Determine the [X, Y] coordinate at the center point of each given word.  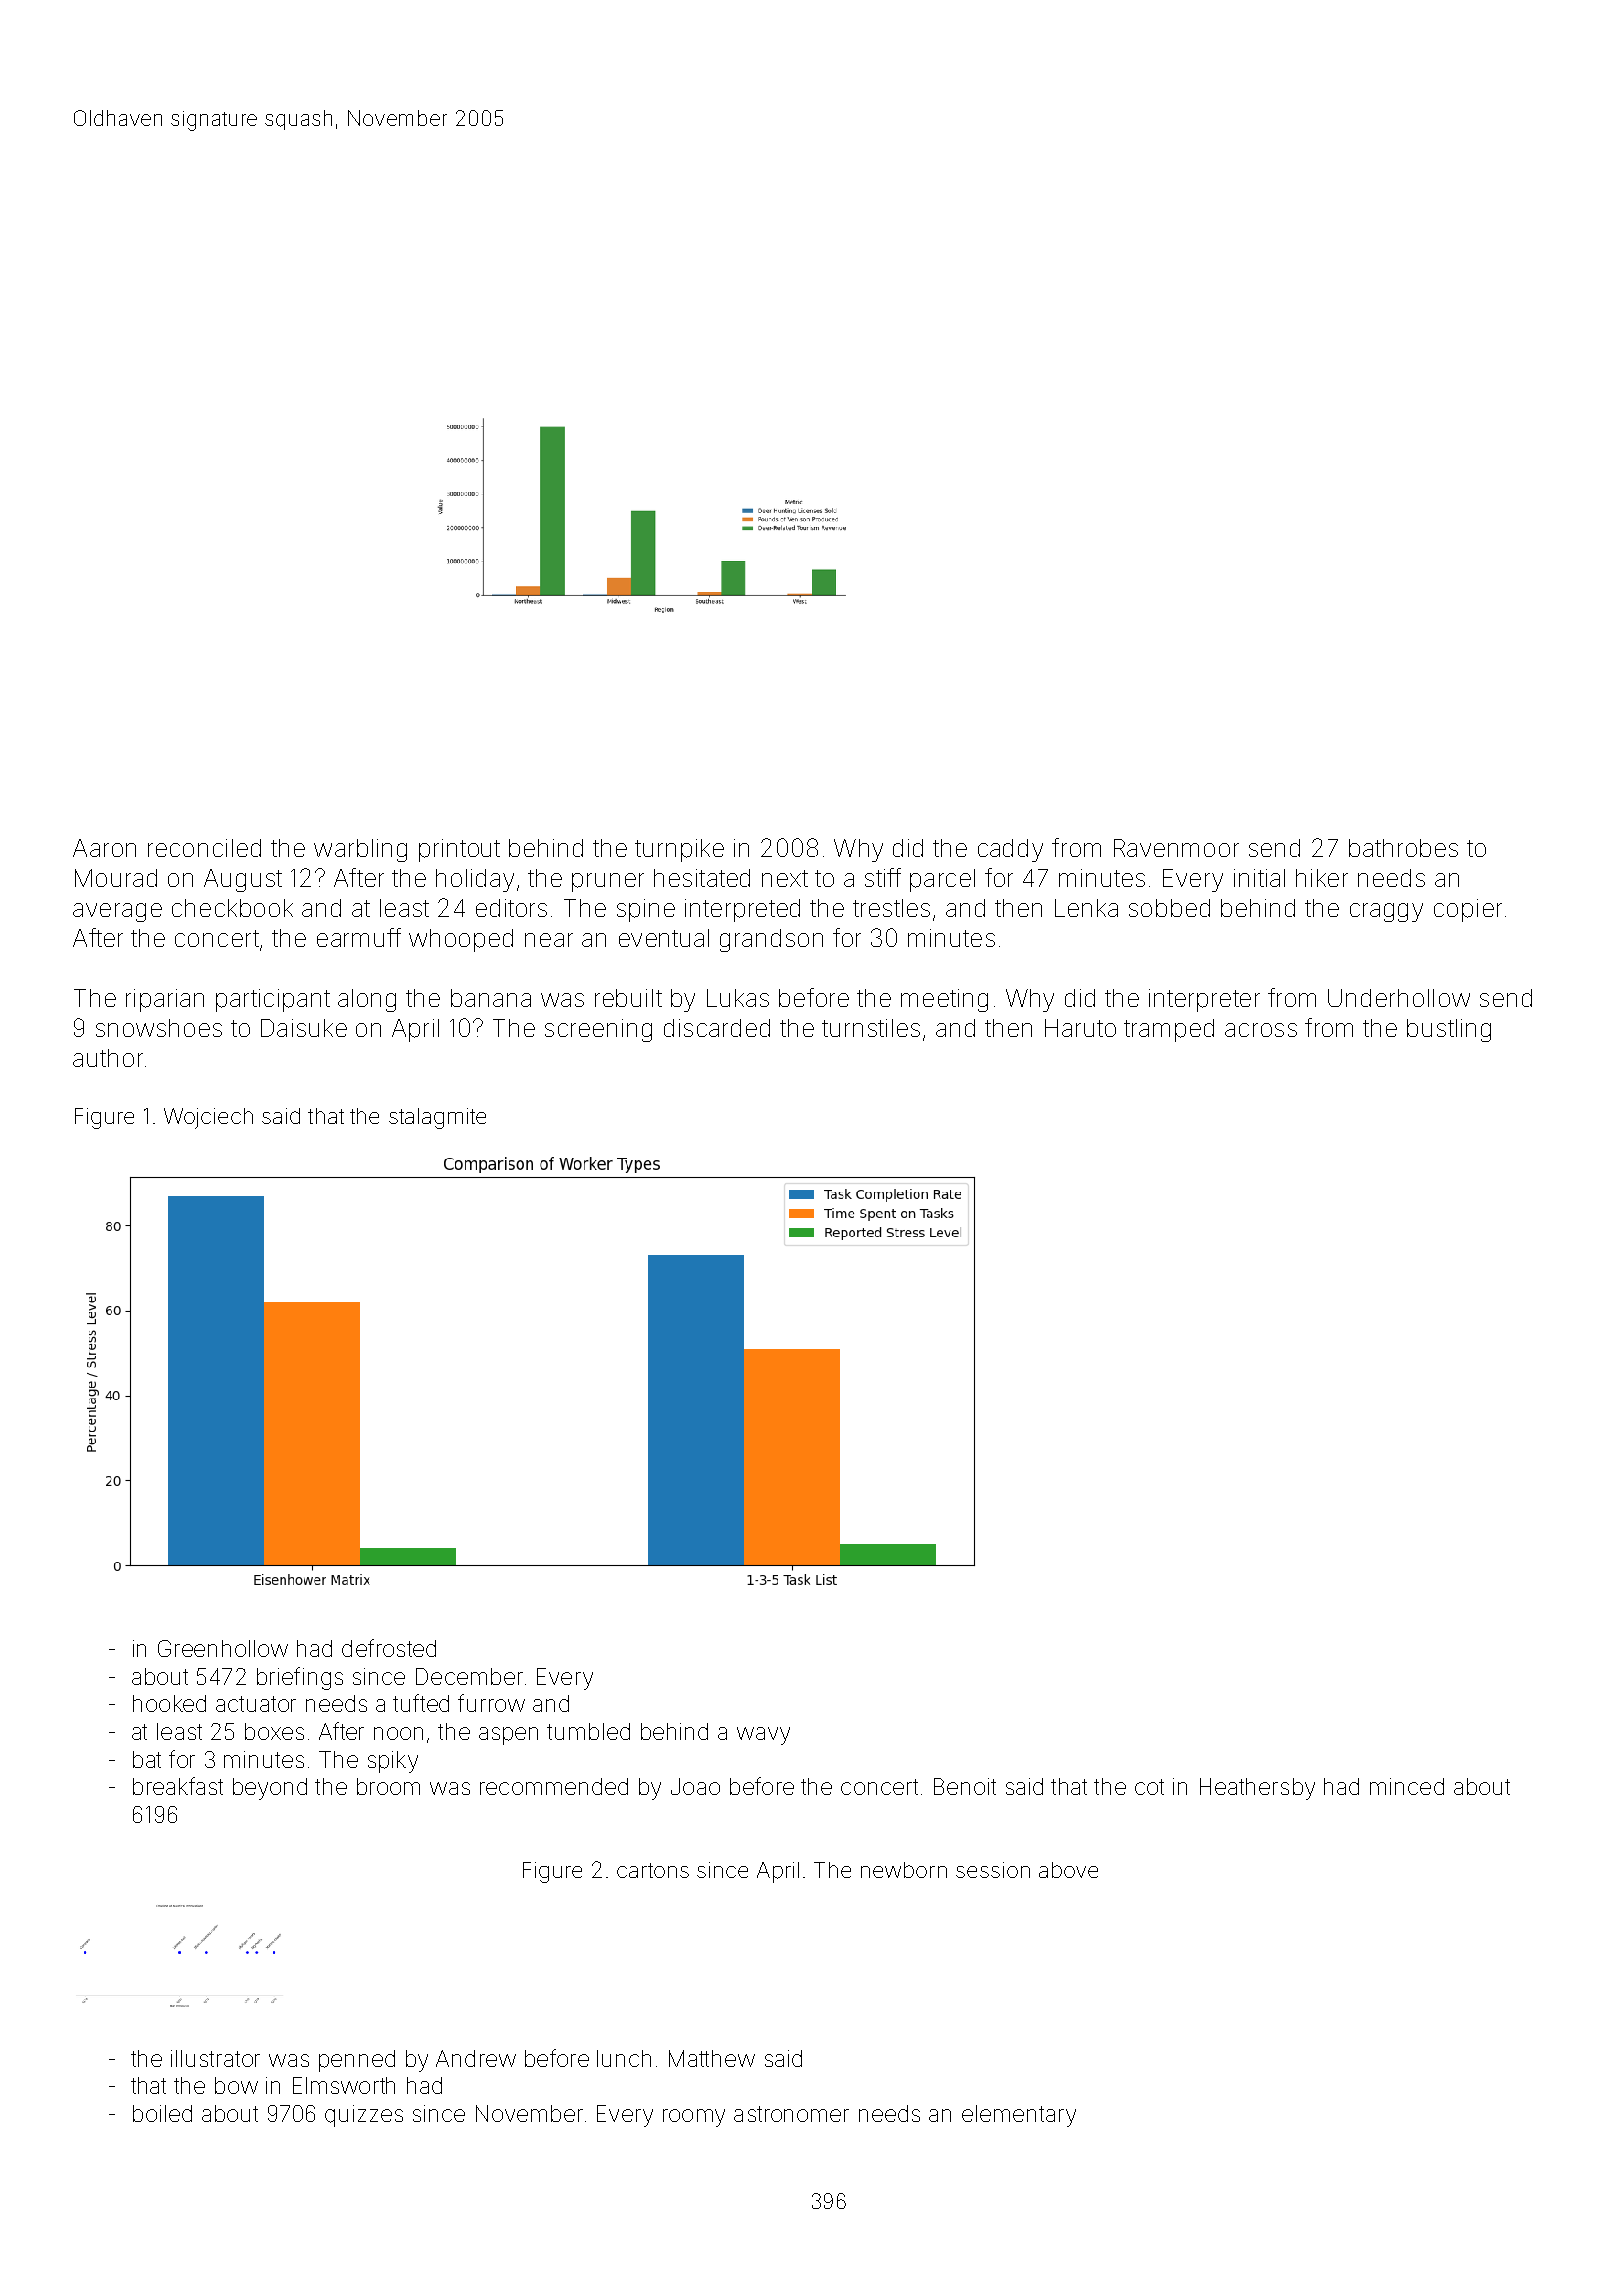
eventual [664, 938]
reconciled [204, 848]
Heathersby [1257, 1789]
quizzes [364, 2116]
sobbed [1169, 908]
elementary [1019, 2116]
